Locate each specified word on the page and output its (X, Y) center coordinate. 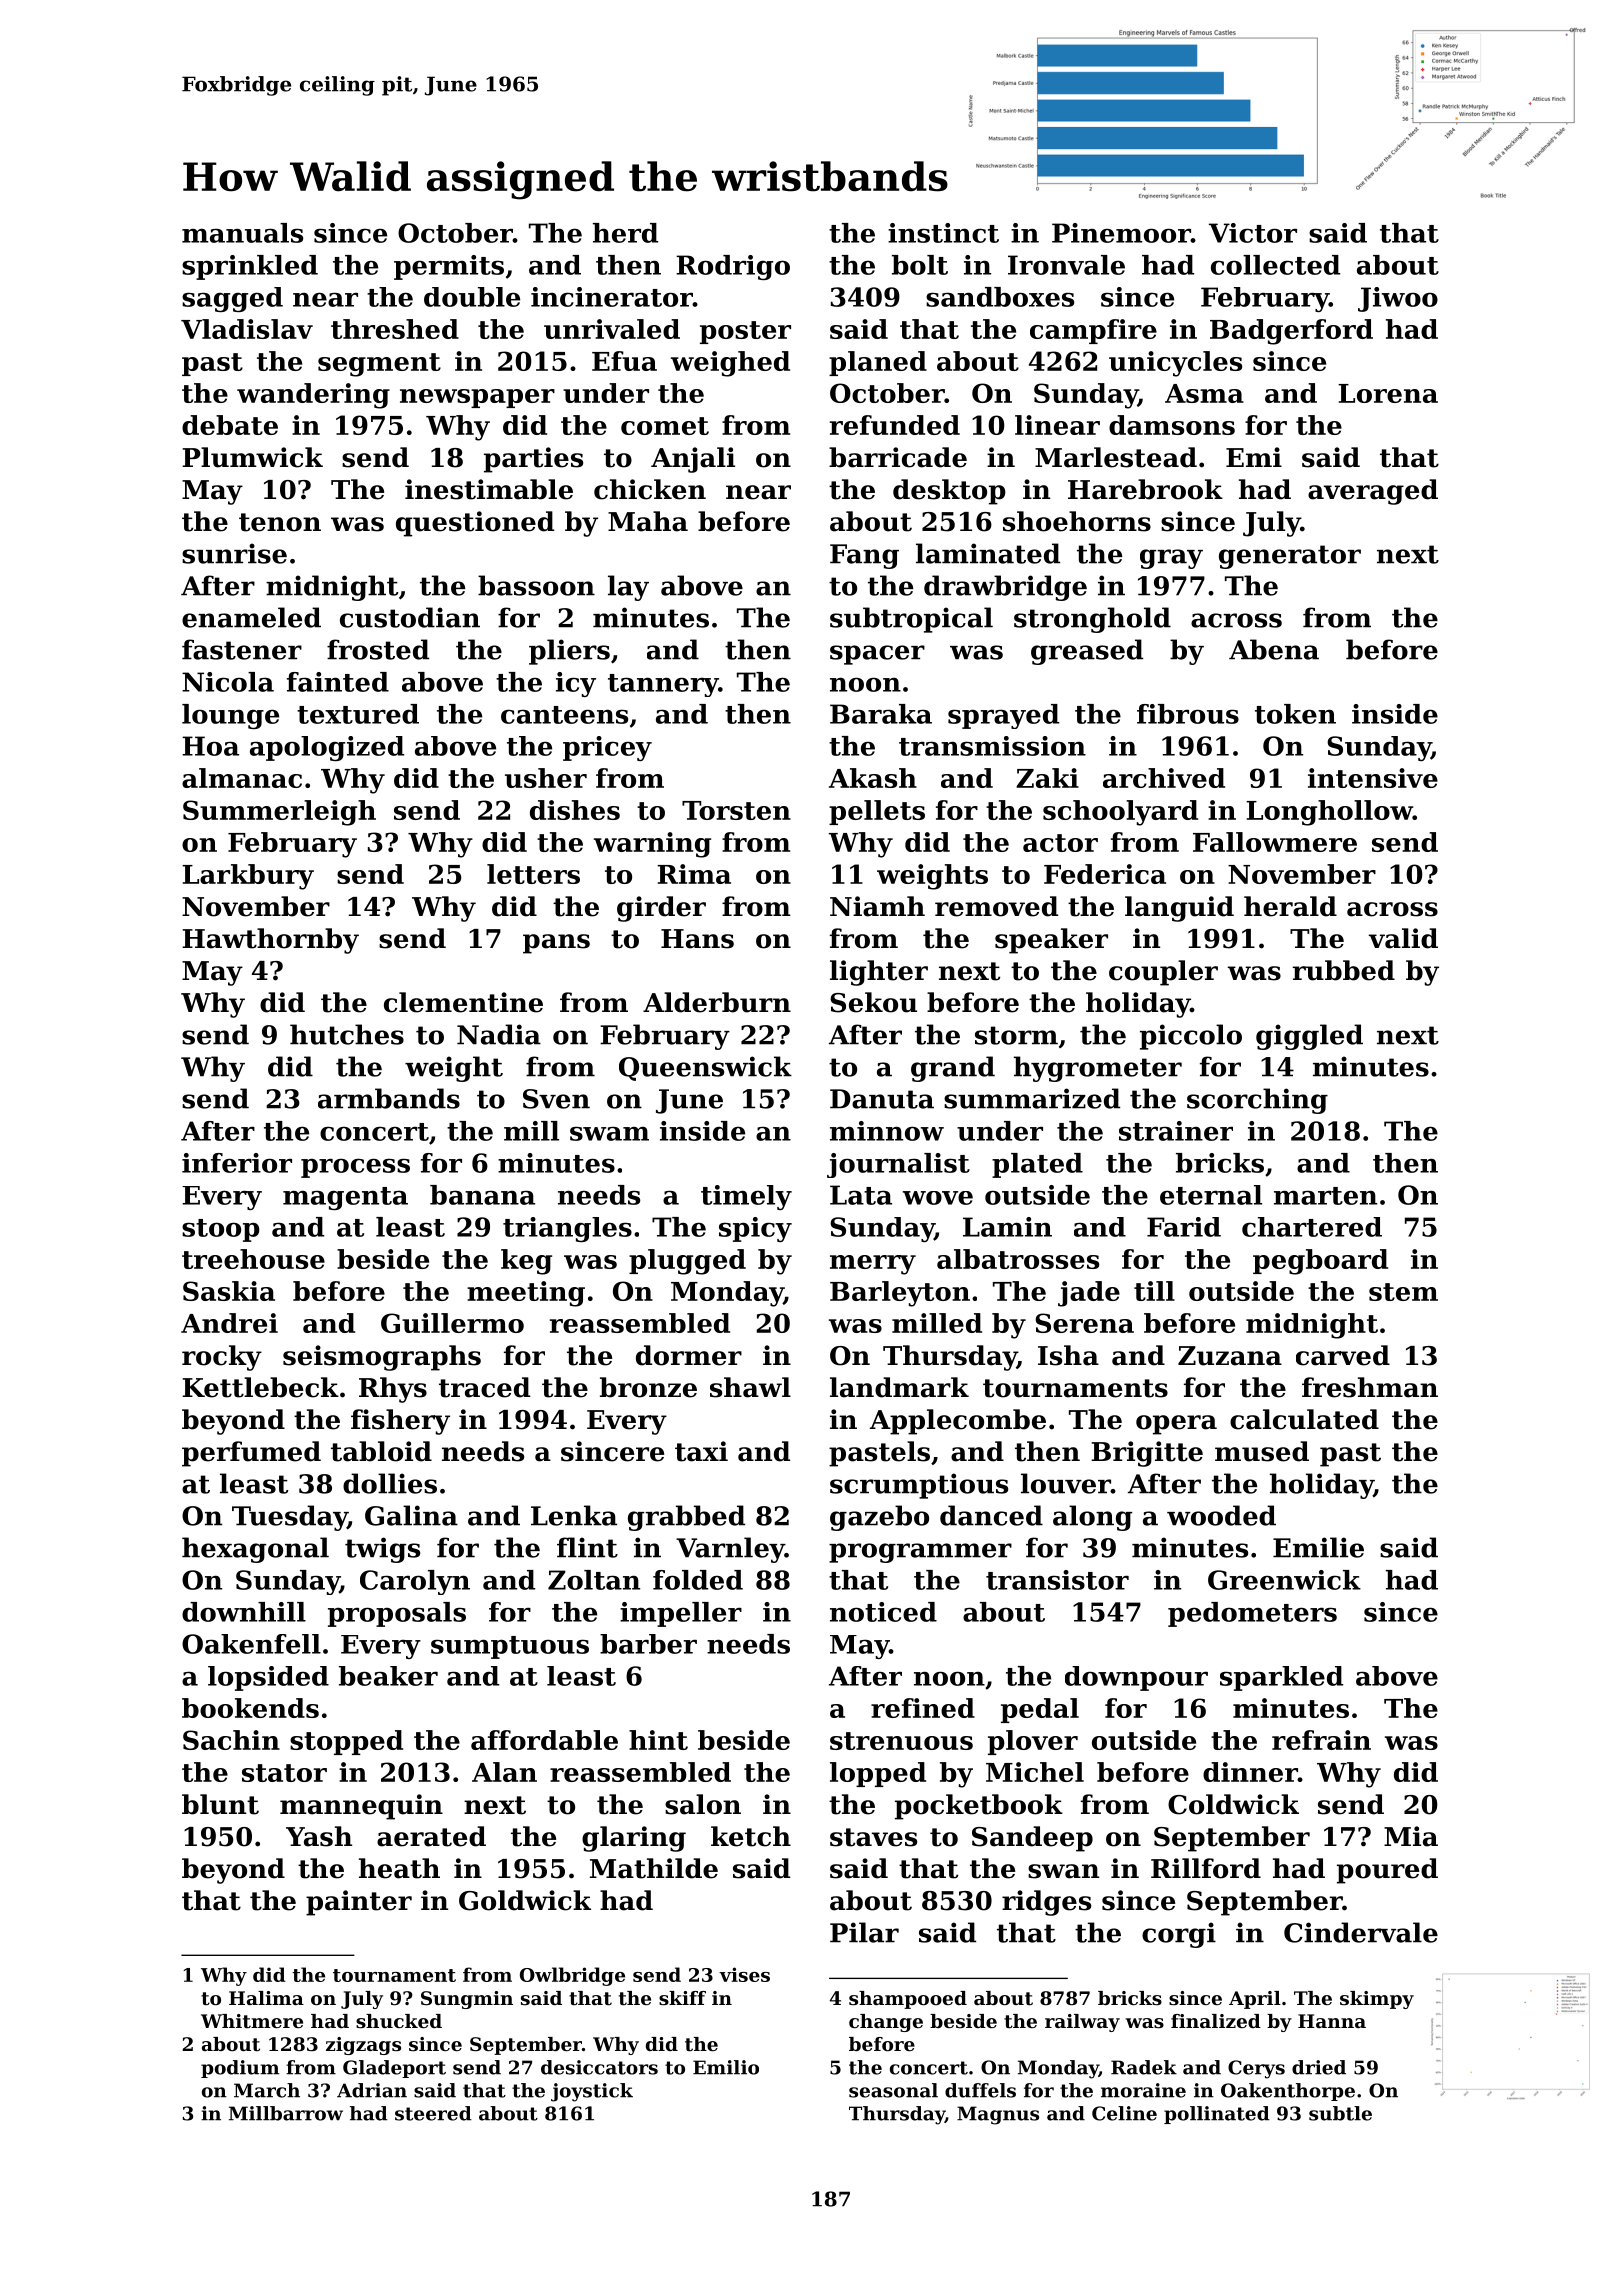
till (1154, 1291)
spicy (755, 1229)
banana (482, 1195)
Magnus (998, 2115)
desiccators (599, 2067)
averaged (1373, 492)
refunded (895, 425)
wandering (313, 396)
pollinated (1217, 2115)
